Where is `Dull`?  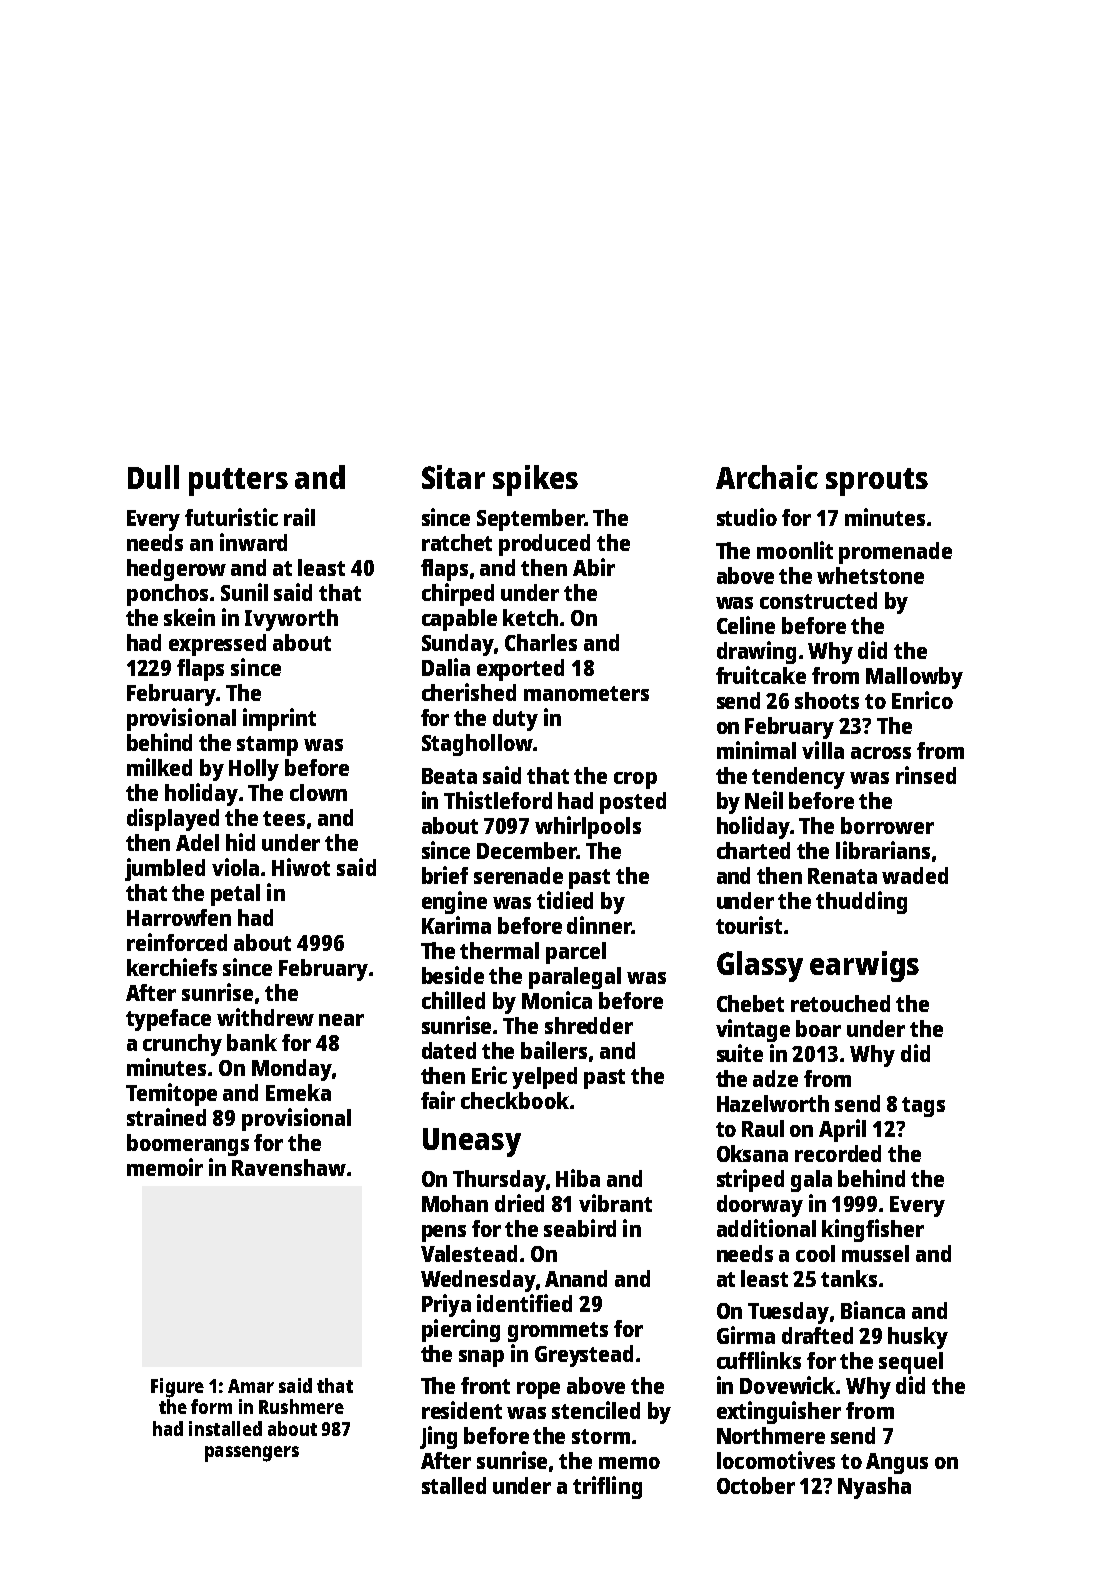 Dull is located at coordinates (153, 477).
